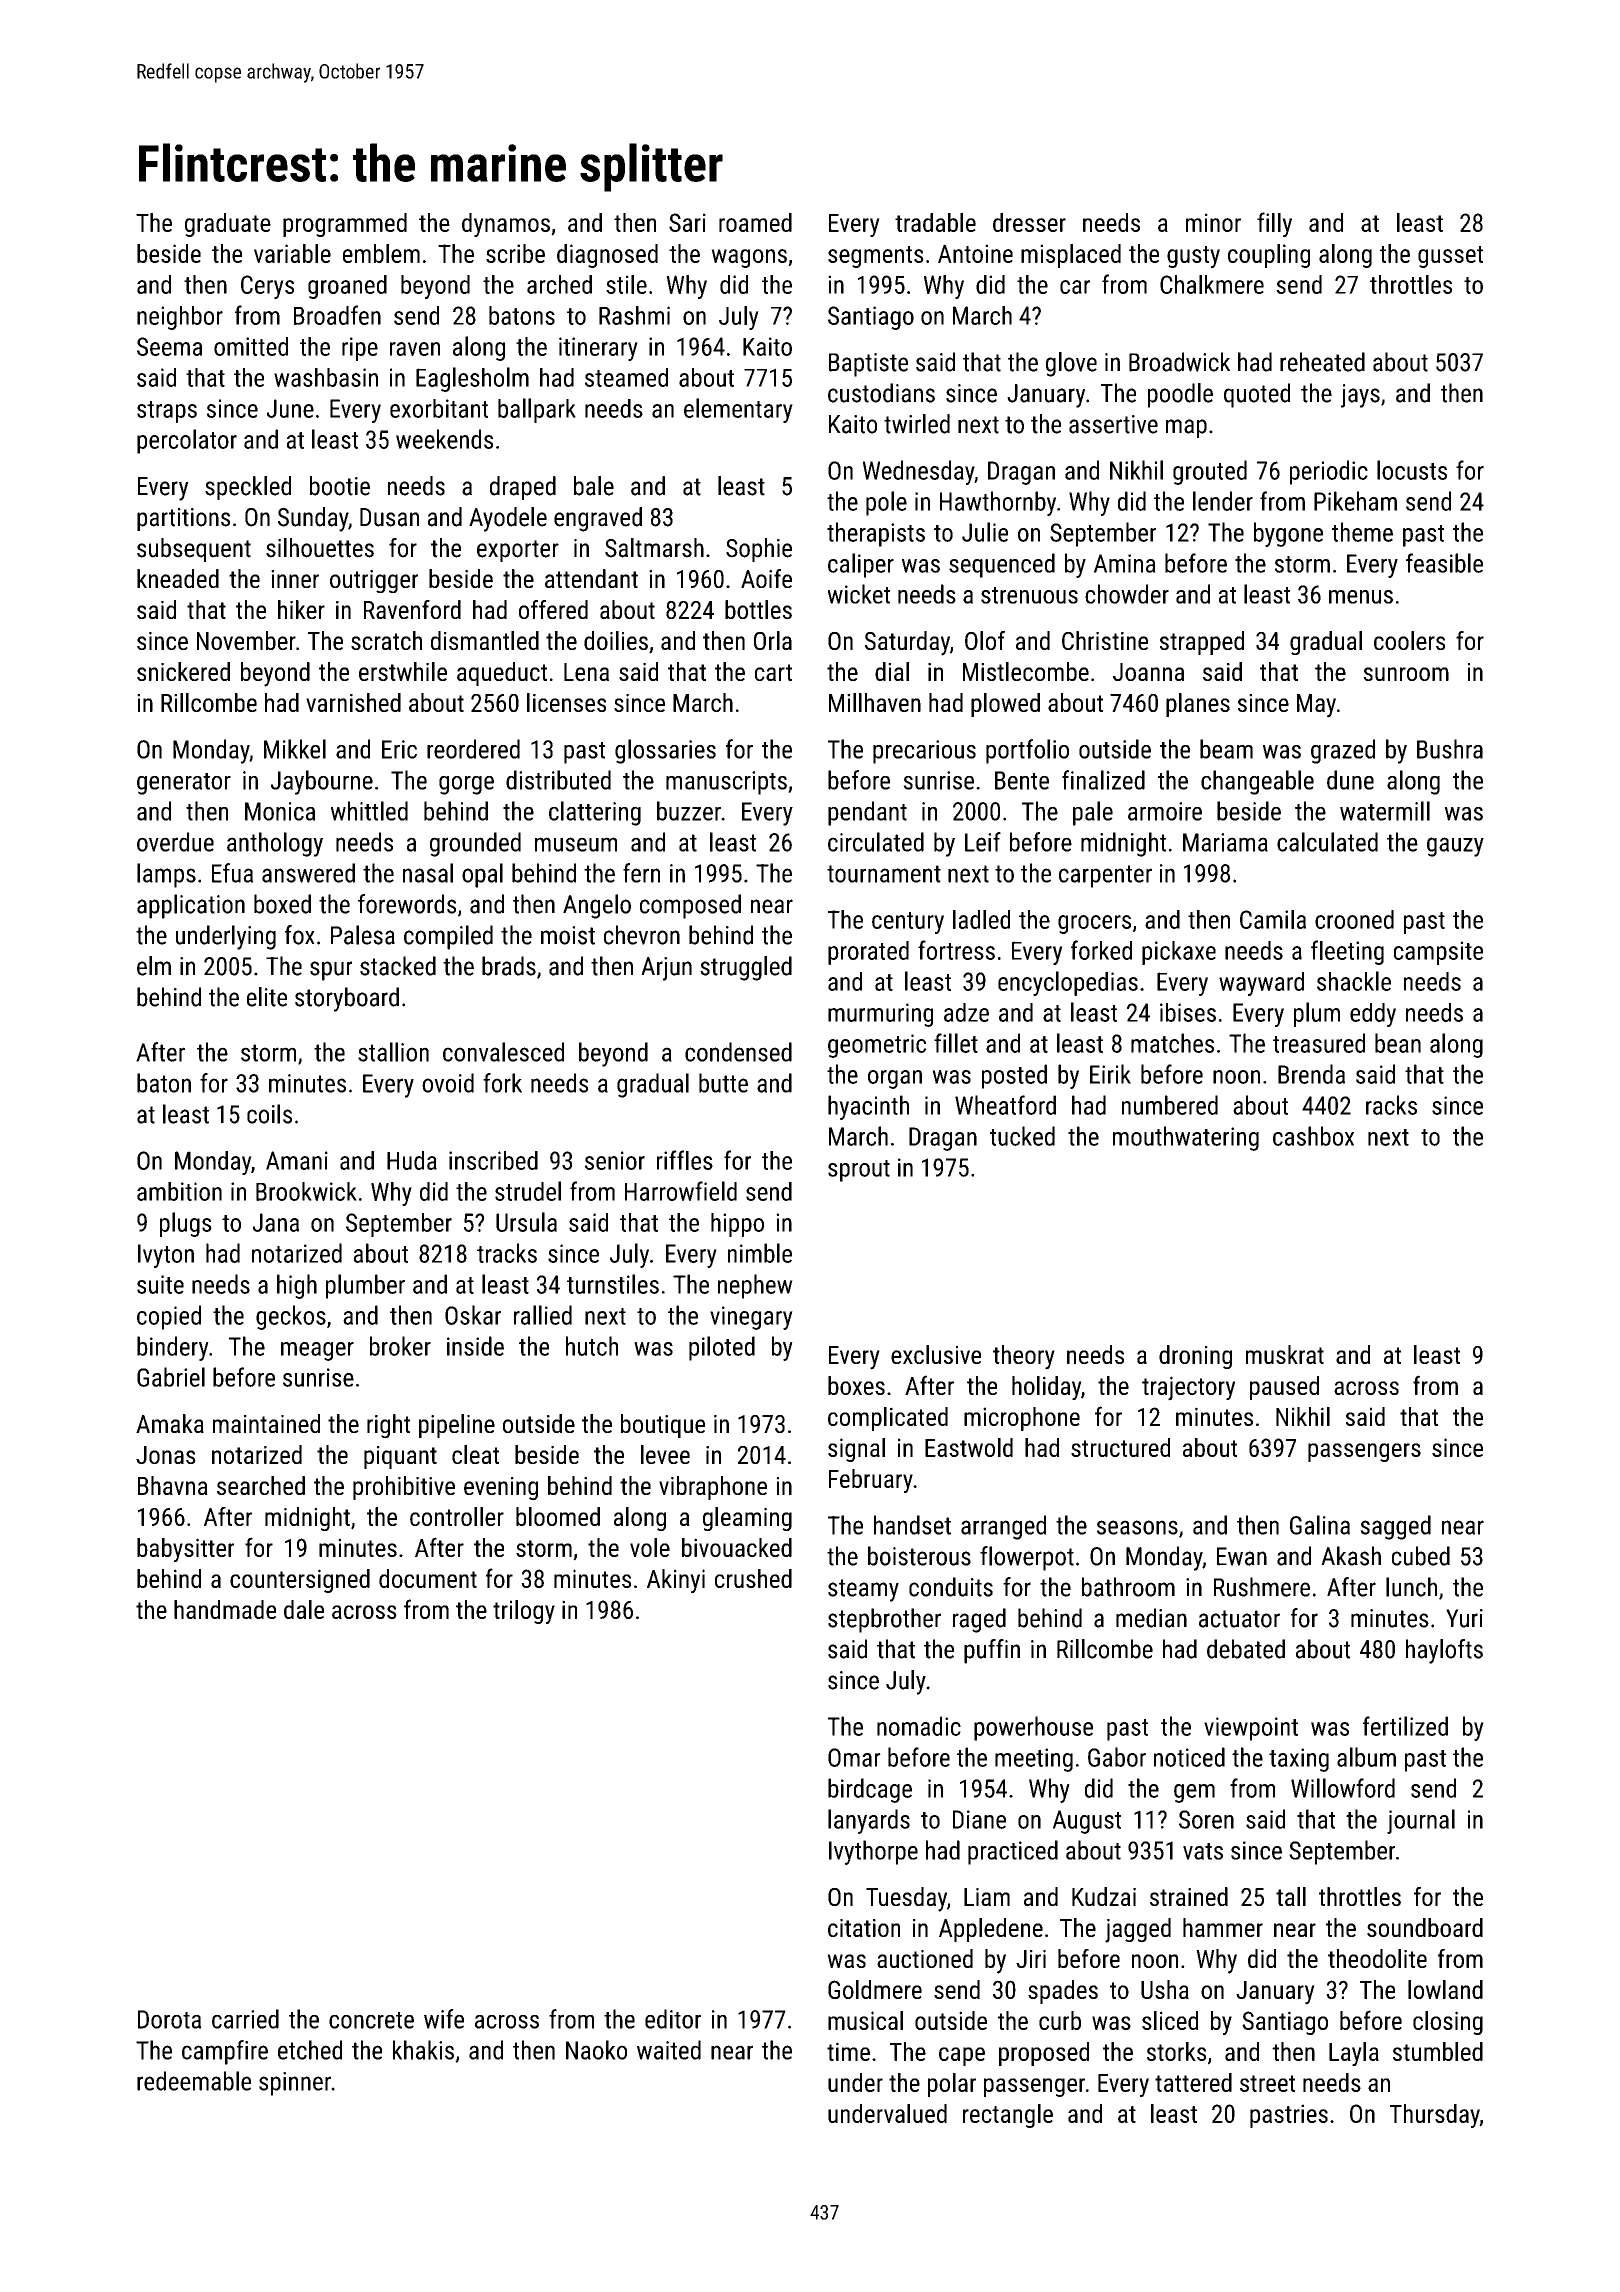 The image size is (1620, 2292). Describe the element at coordinates (423, 2050) in the document. I see `khakis` at that location.
